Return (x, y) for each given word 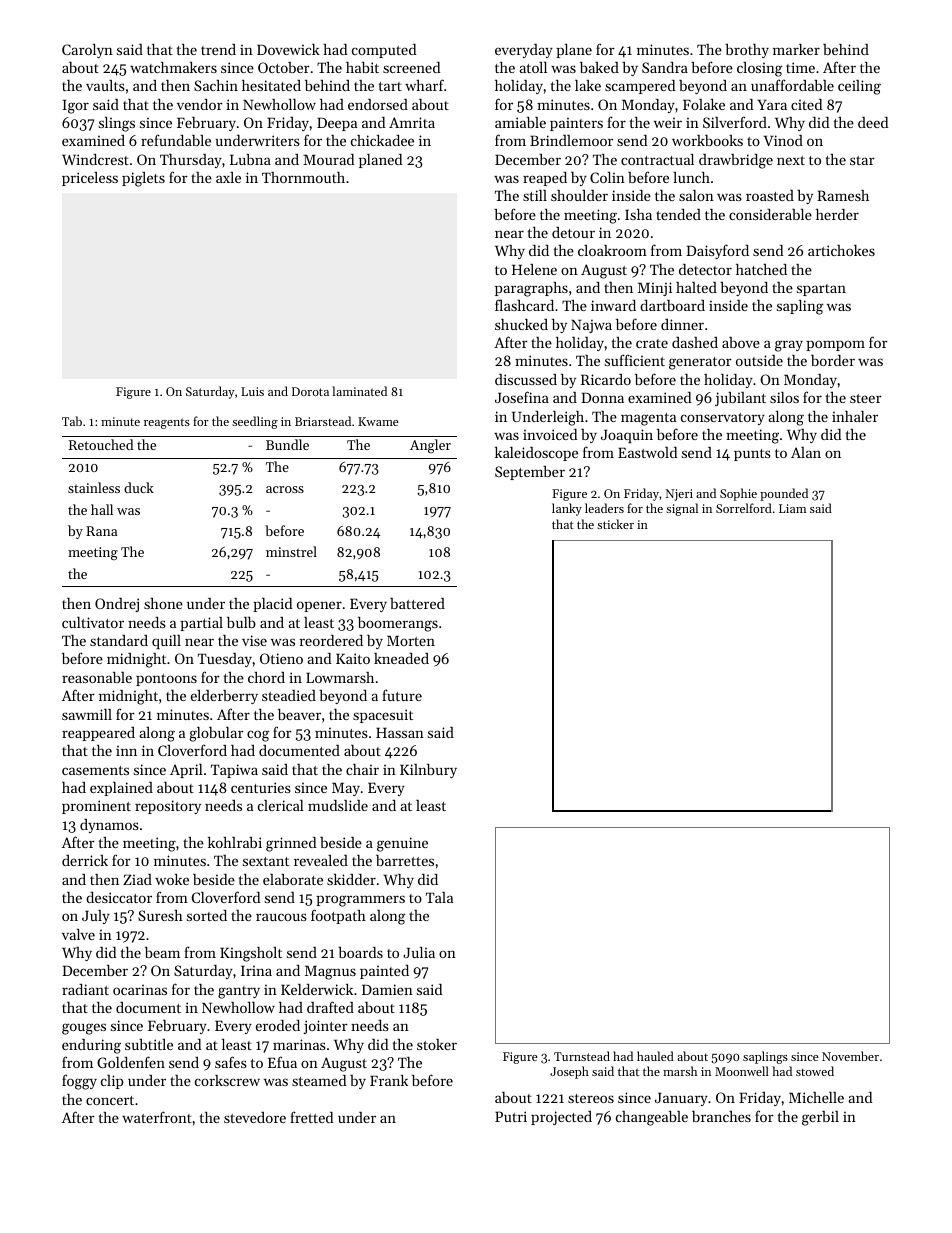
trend (218, 49)
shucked (521, 324)
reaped (545, 179)
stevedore (255, 1117)
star (862, 160)
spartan (821, 290)
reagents (167, 423)
